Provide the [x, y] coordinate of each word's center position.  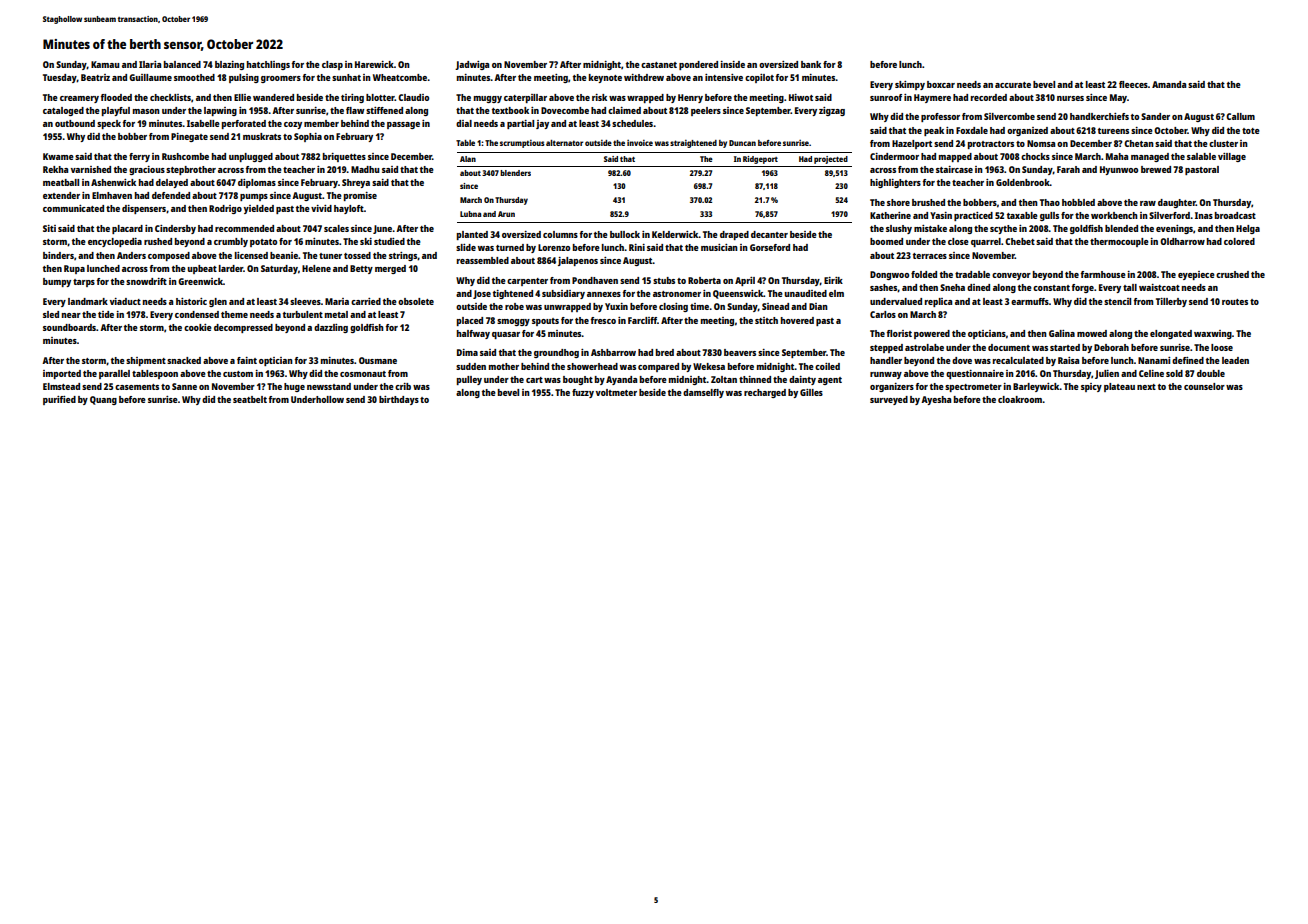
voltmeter [616, 392]
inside [733, 64]
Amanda [1169, 84]
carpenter [527, 282]
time [700, 306]
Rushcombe [185, 156]
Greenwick [200, 281]
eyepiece [1196, 275]
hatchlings [268, 65]
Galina [1062, 333]
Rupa [74, 269]
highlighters [895, 183]
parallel [114, 374]
